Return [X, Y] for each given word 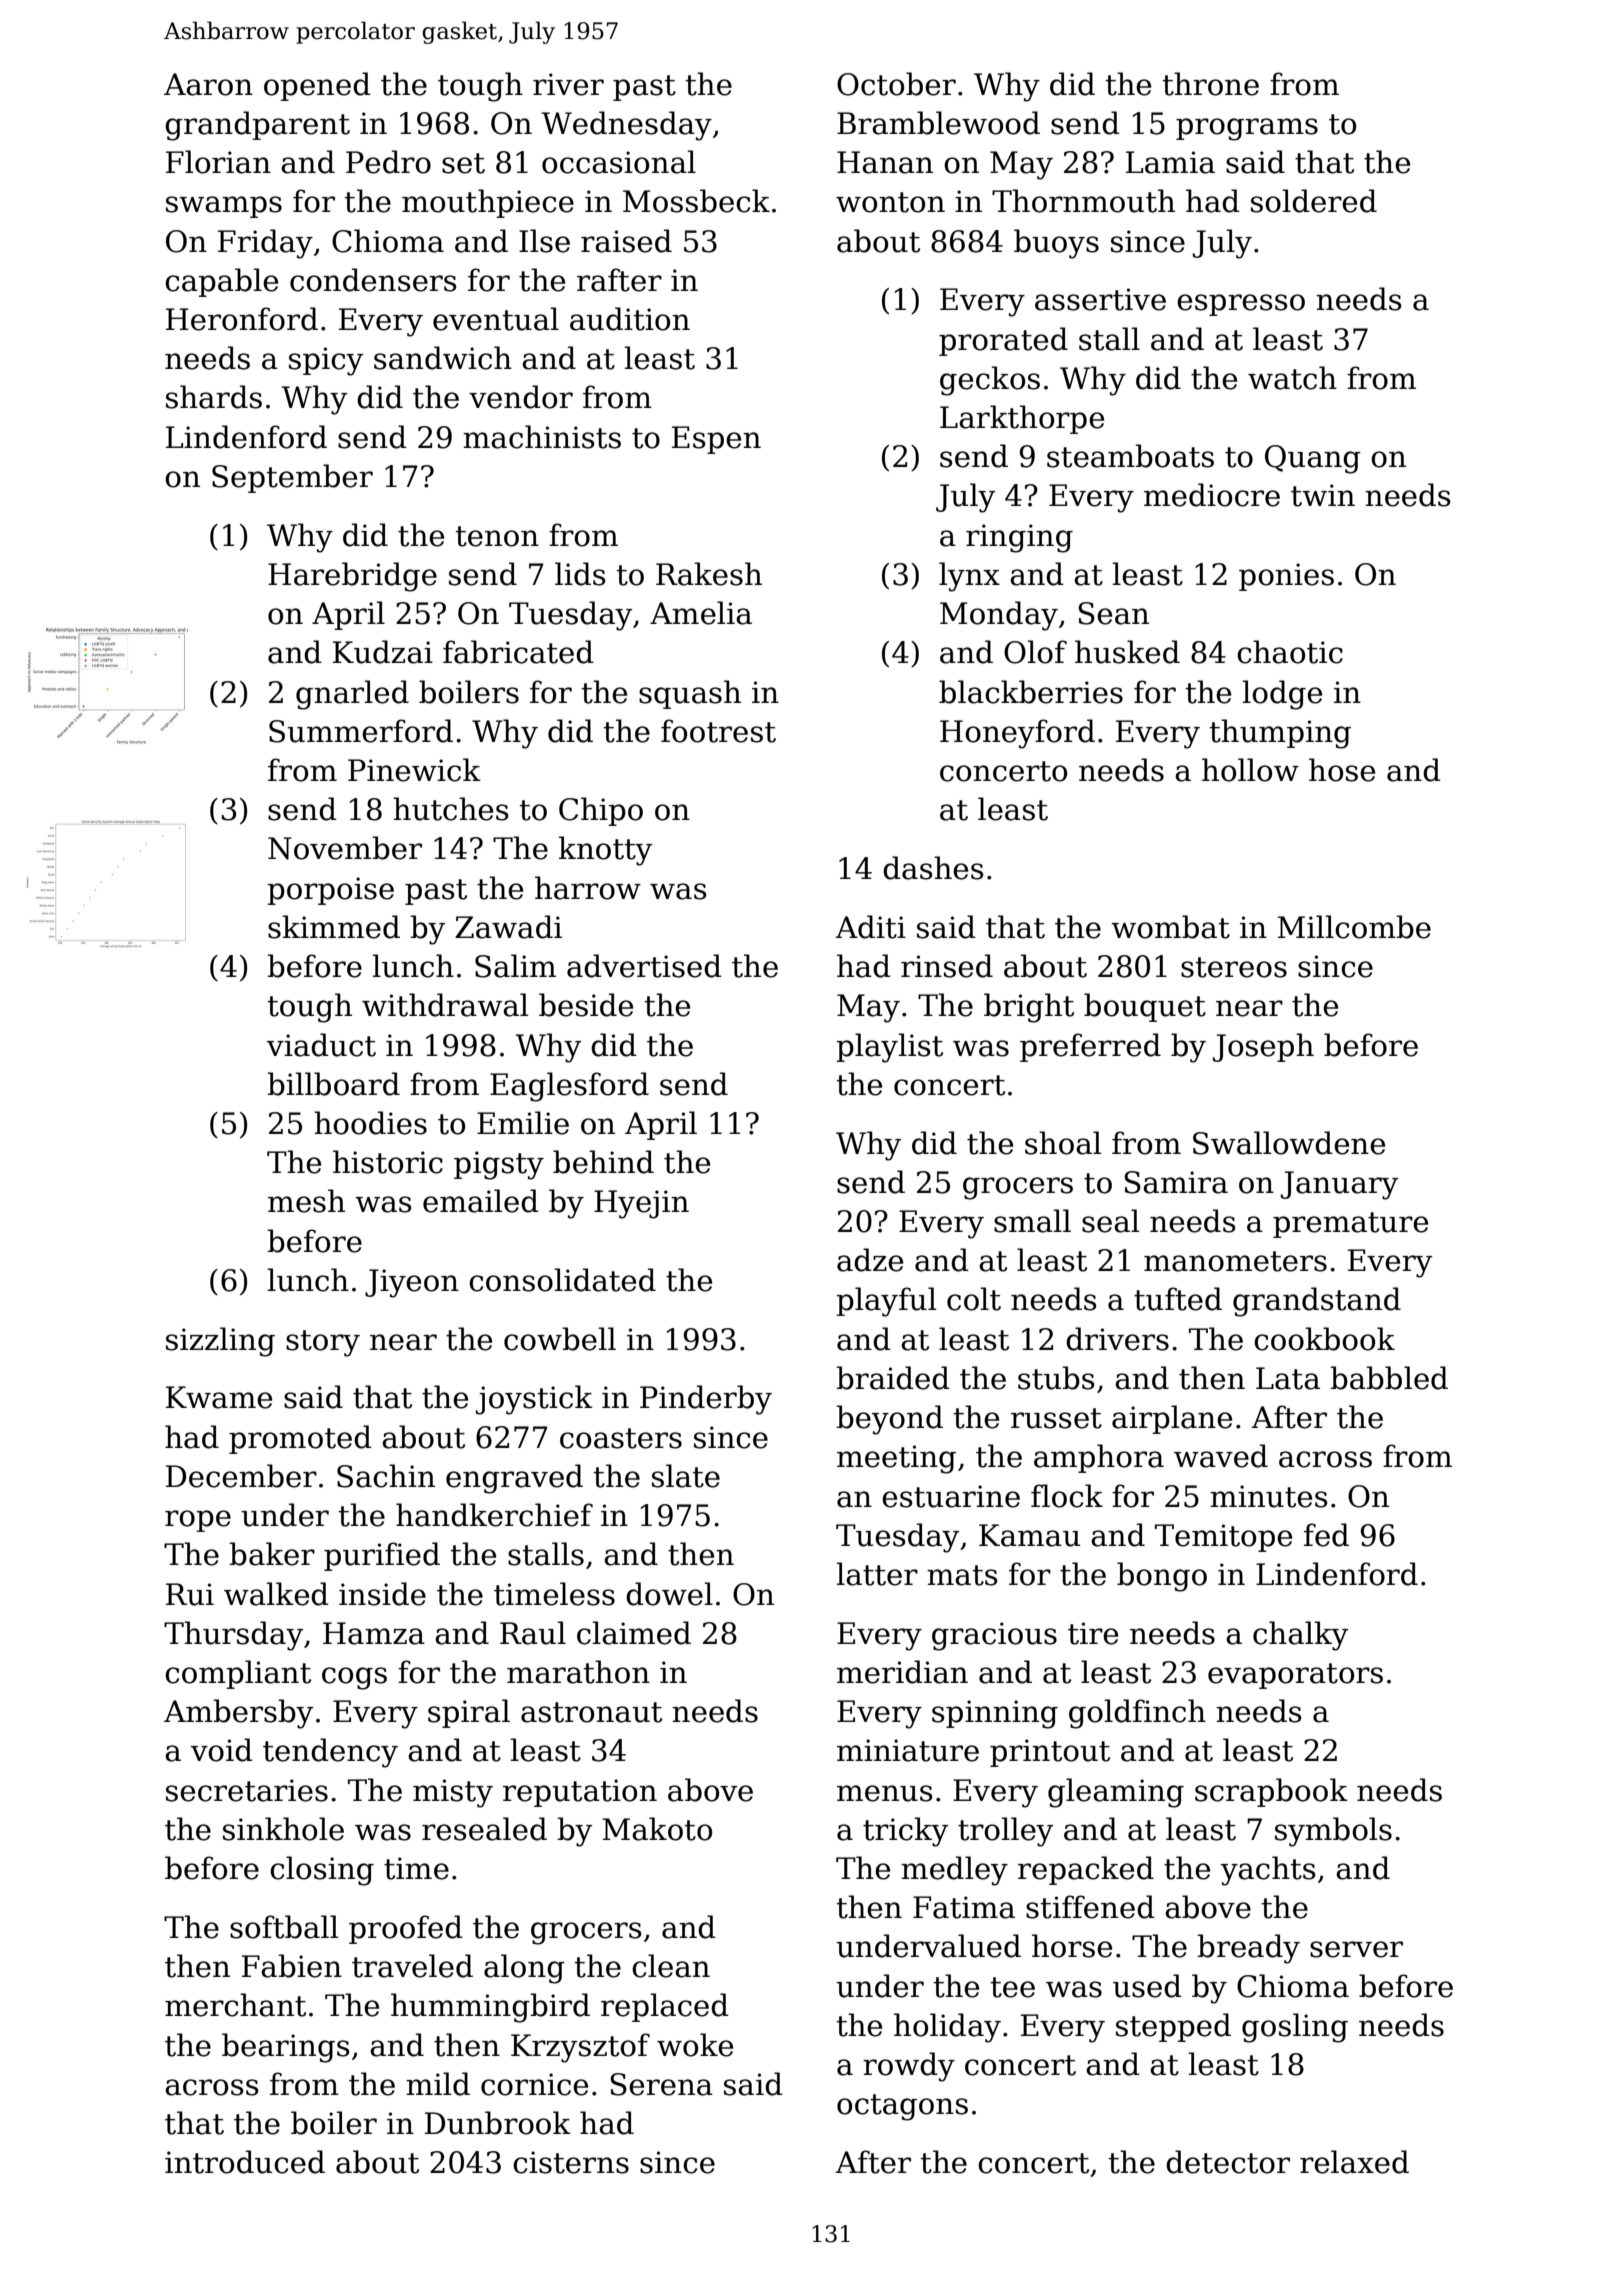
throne [1210, 84]
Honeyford [1017, 734]
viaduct [321, 1045]
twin [1323, 495]
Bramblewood [938, 123]
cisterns [571, 2162]
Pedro [388, 162]
